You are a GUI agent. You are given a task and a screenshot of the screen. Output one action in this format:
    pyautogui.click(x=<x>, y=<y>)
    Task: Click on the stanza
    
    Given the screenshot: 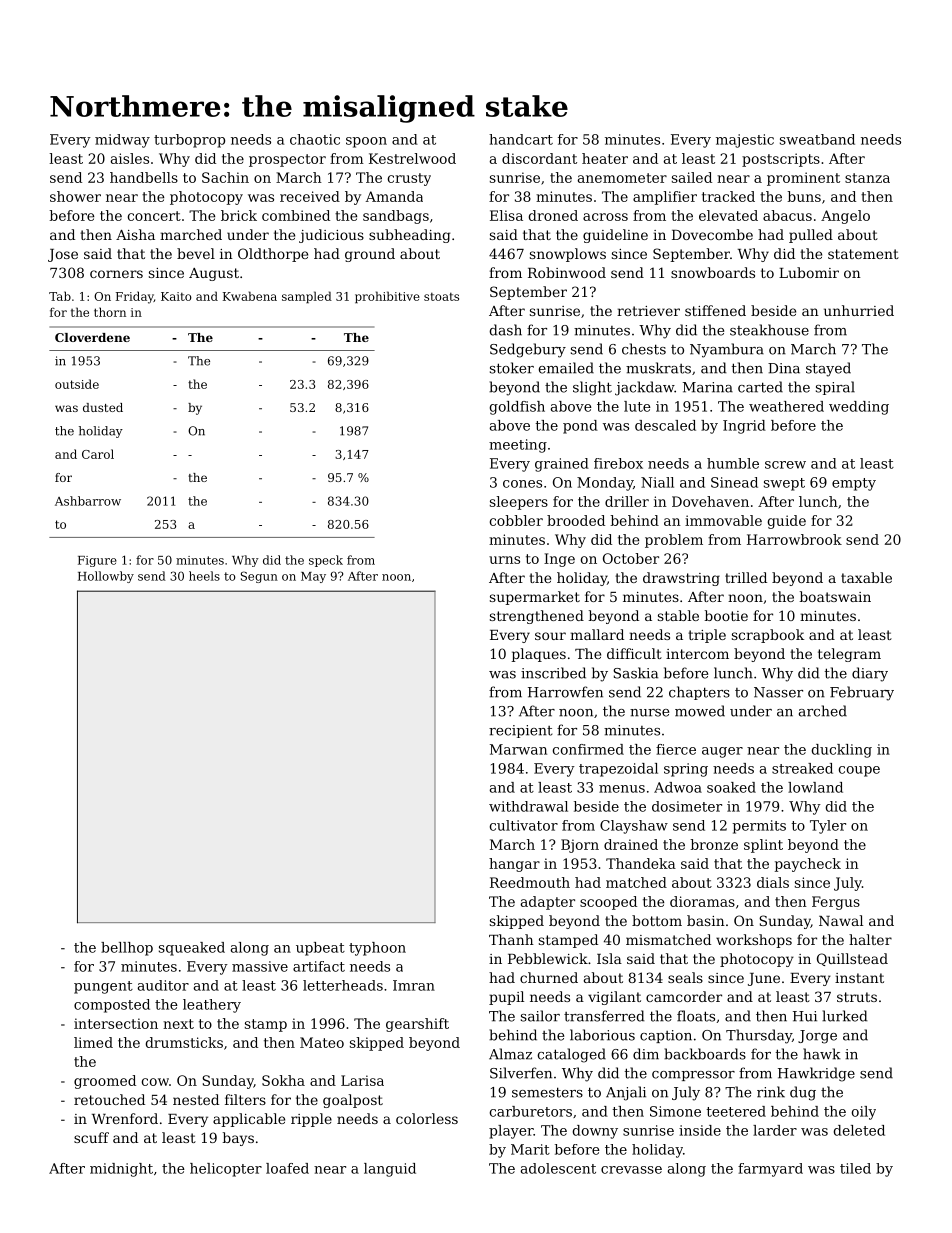 What is the action you would take?
    pyautogui.click(x=867, y=178)
